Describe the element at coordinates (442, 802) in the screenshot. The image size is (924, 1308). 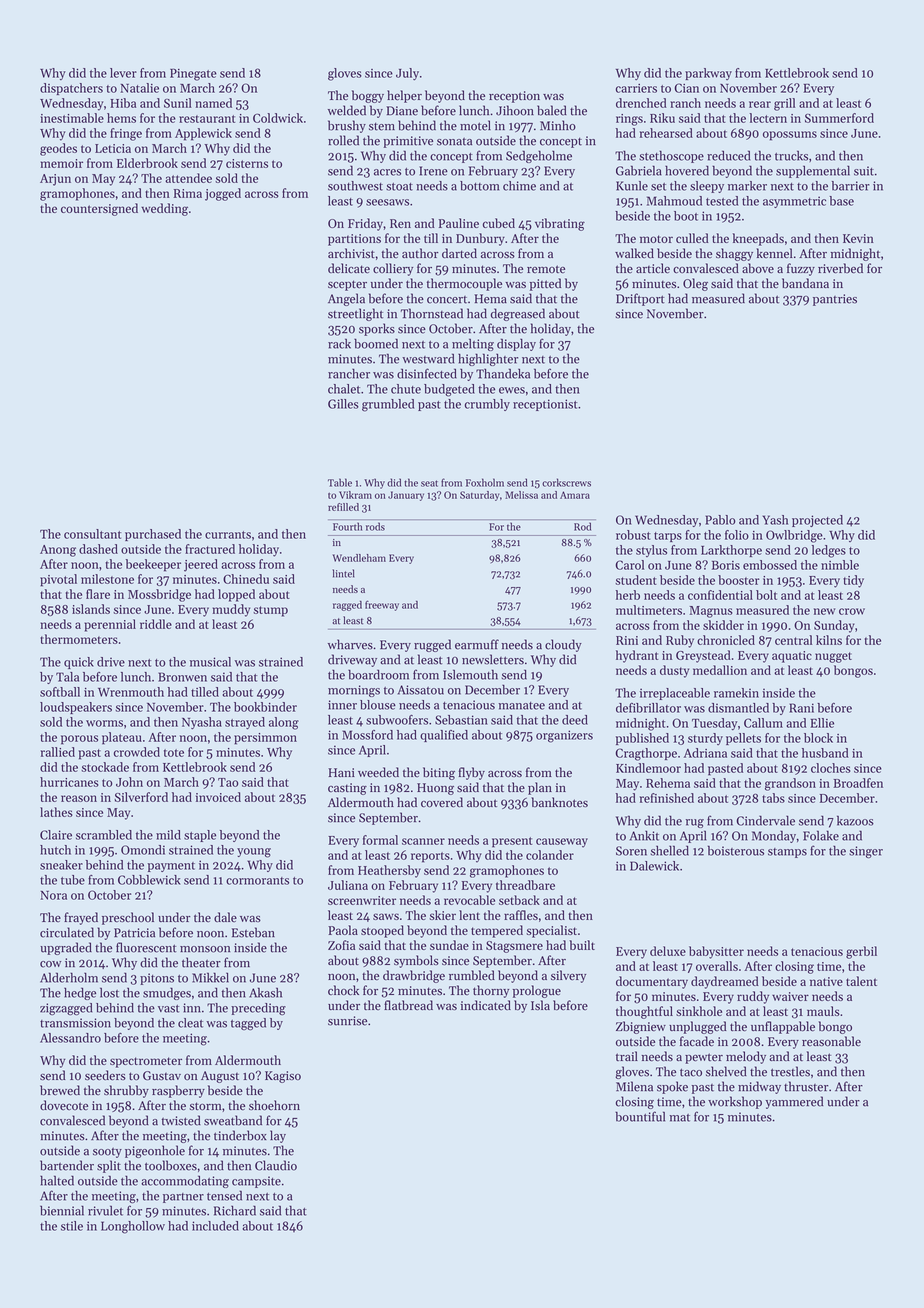
I see `covered` at that location.
